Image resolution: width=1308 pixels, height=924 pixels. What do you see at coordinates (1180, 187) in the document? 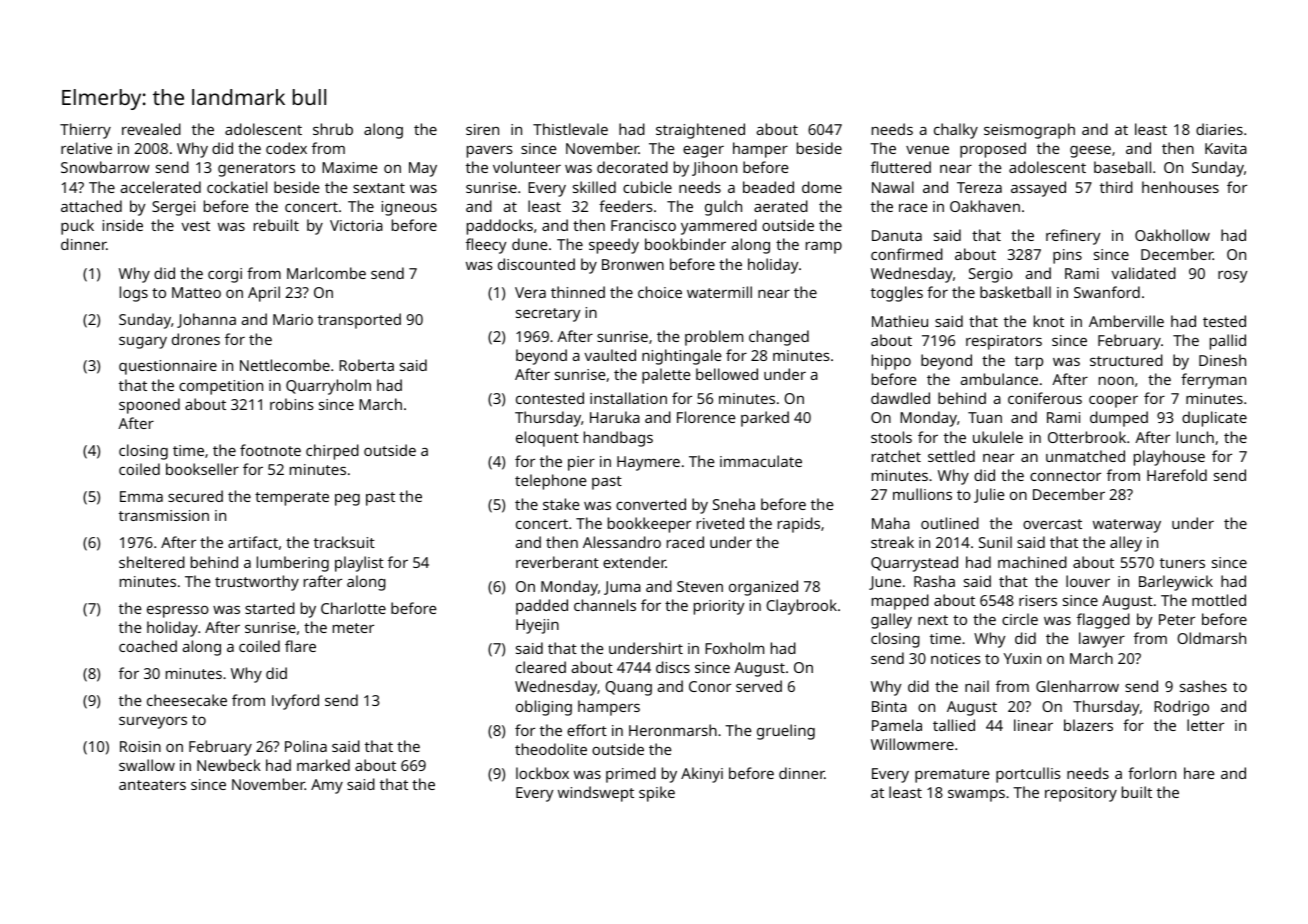
I see `henhouses` at bounding box center [1180, 187].
